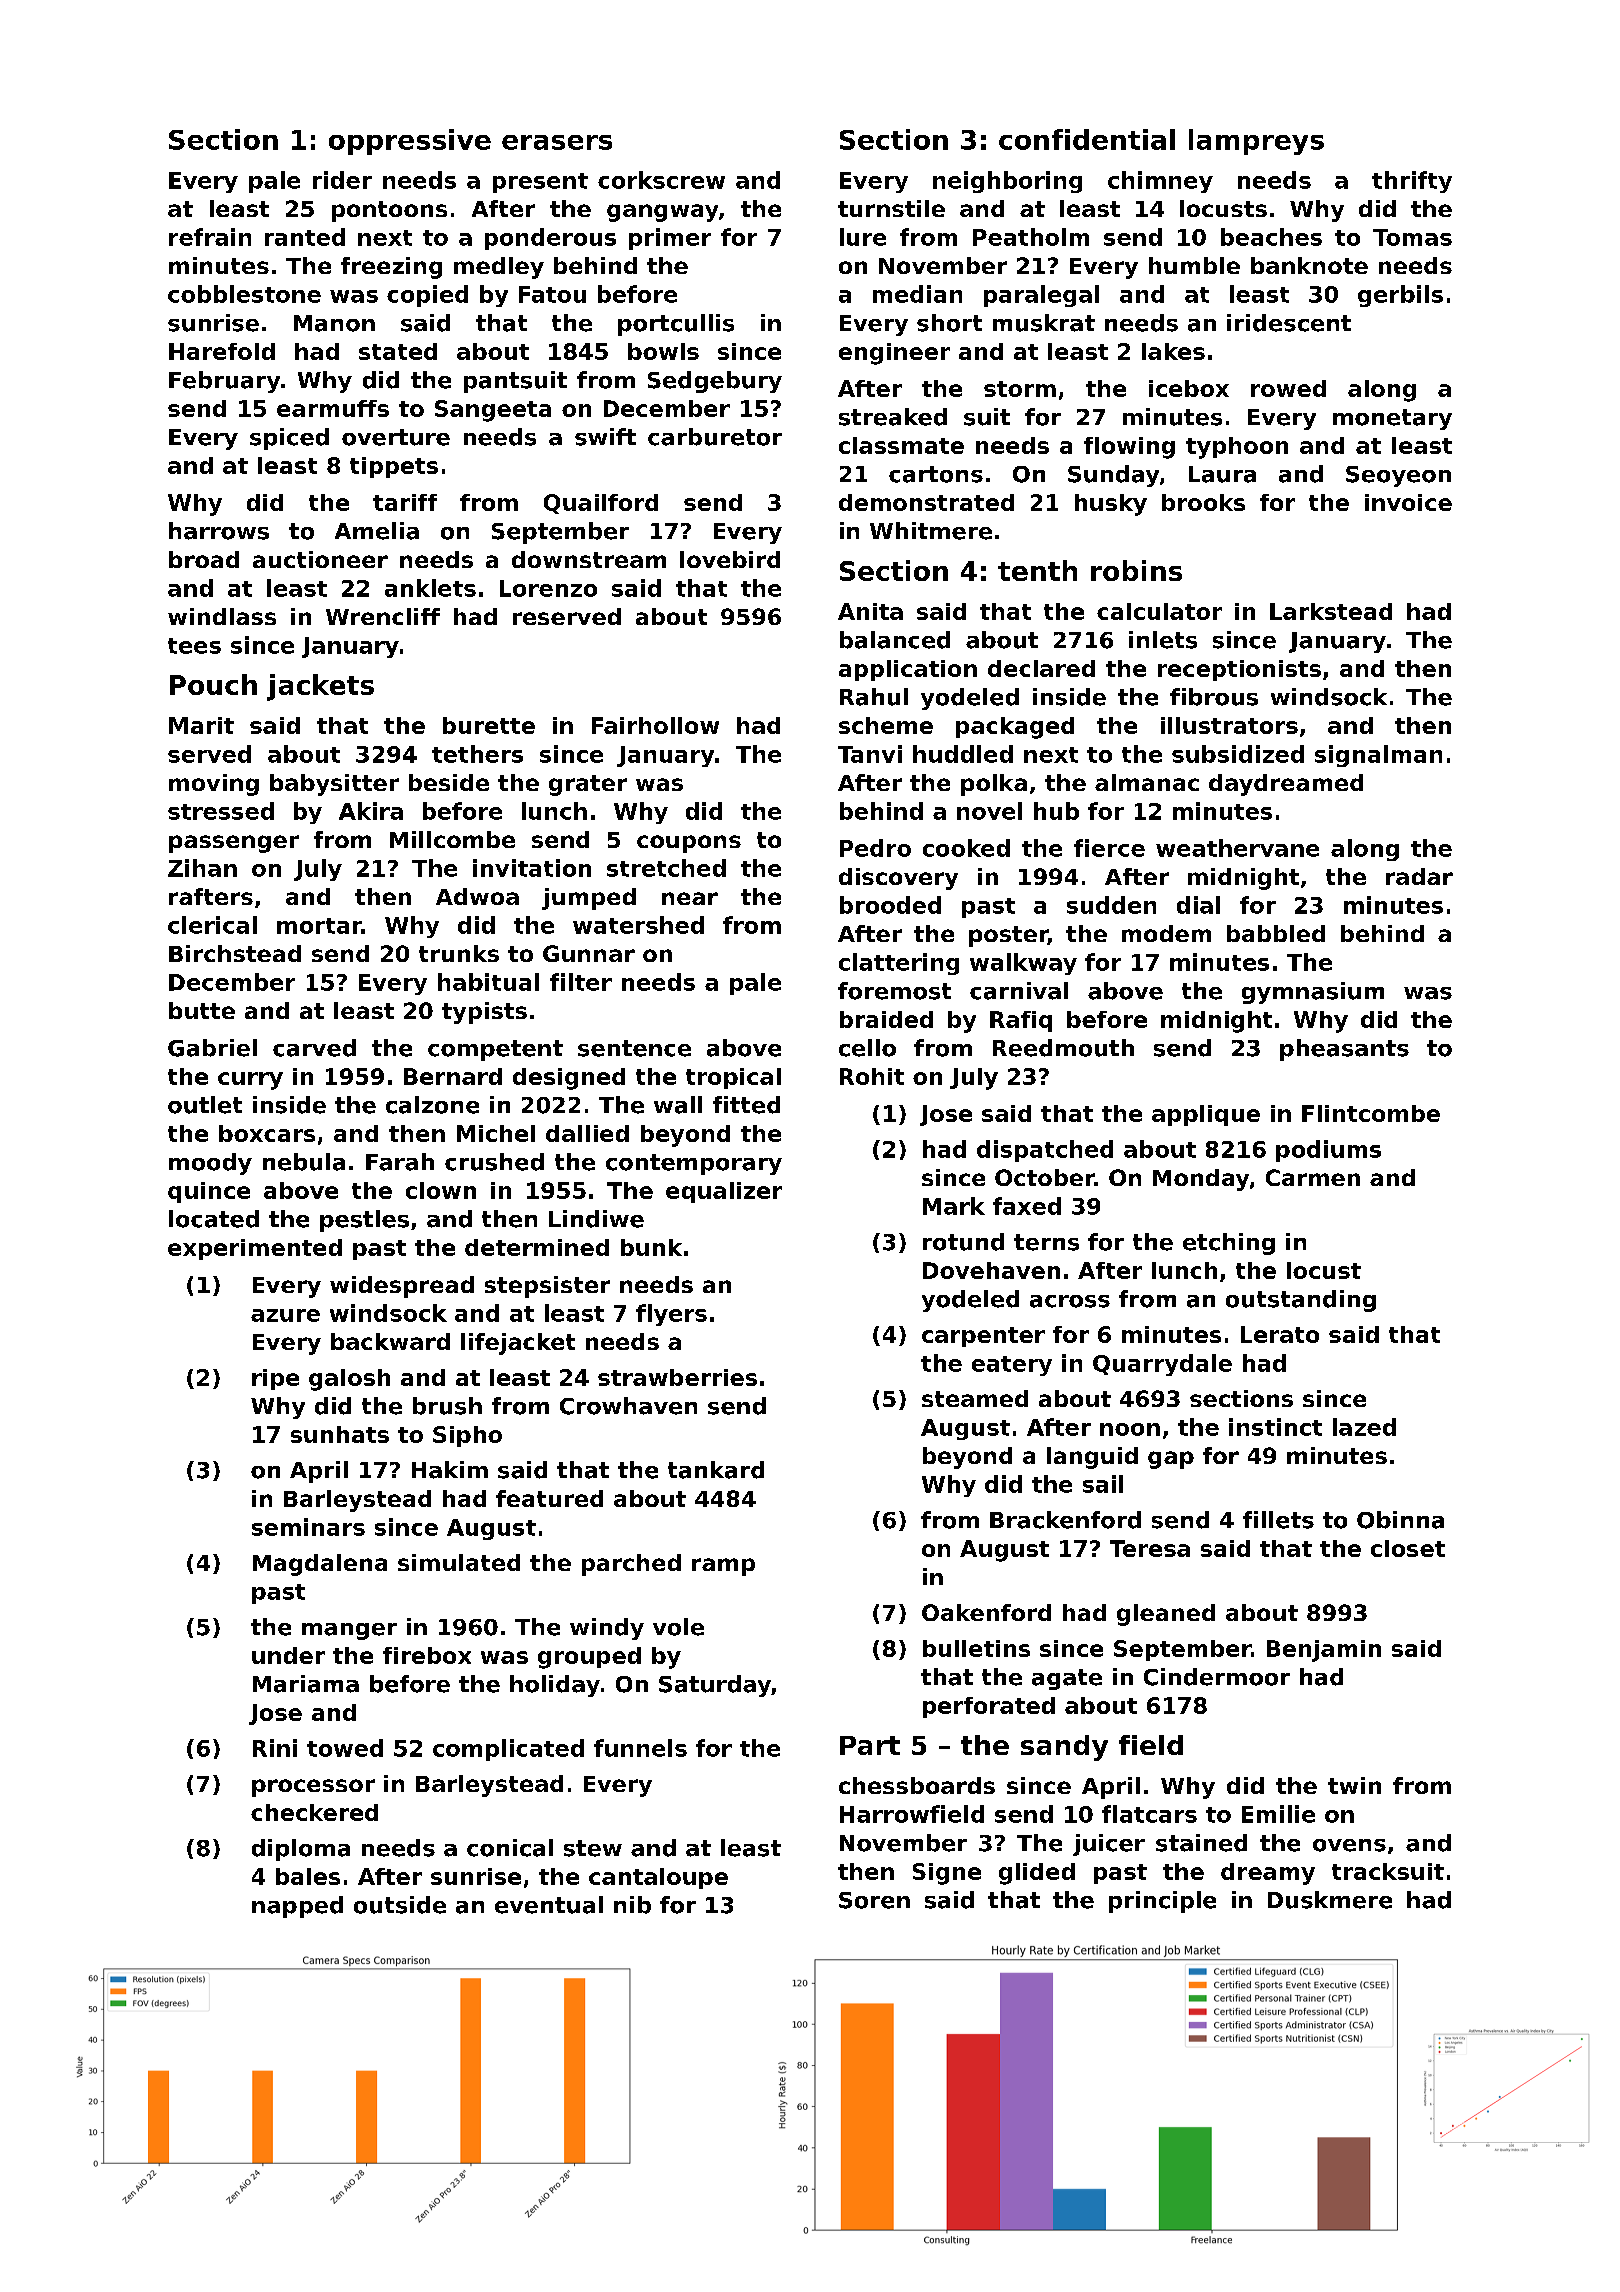 This image has height=2292, width=1620. What do you see at coordinates (677, 1377) in the image?
I see `strawberries` at bounding box center [677, 1377].
